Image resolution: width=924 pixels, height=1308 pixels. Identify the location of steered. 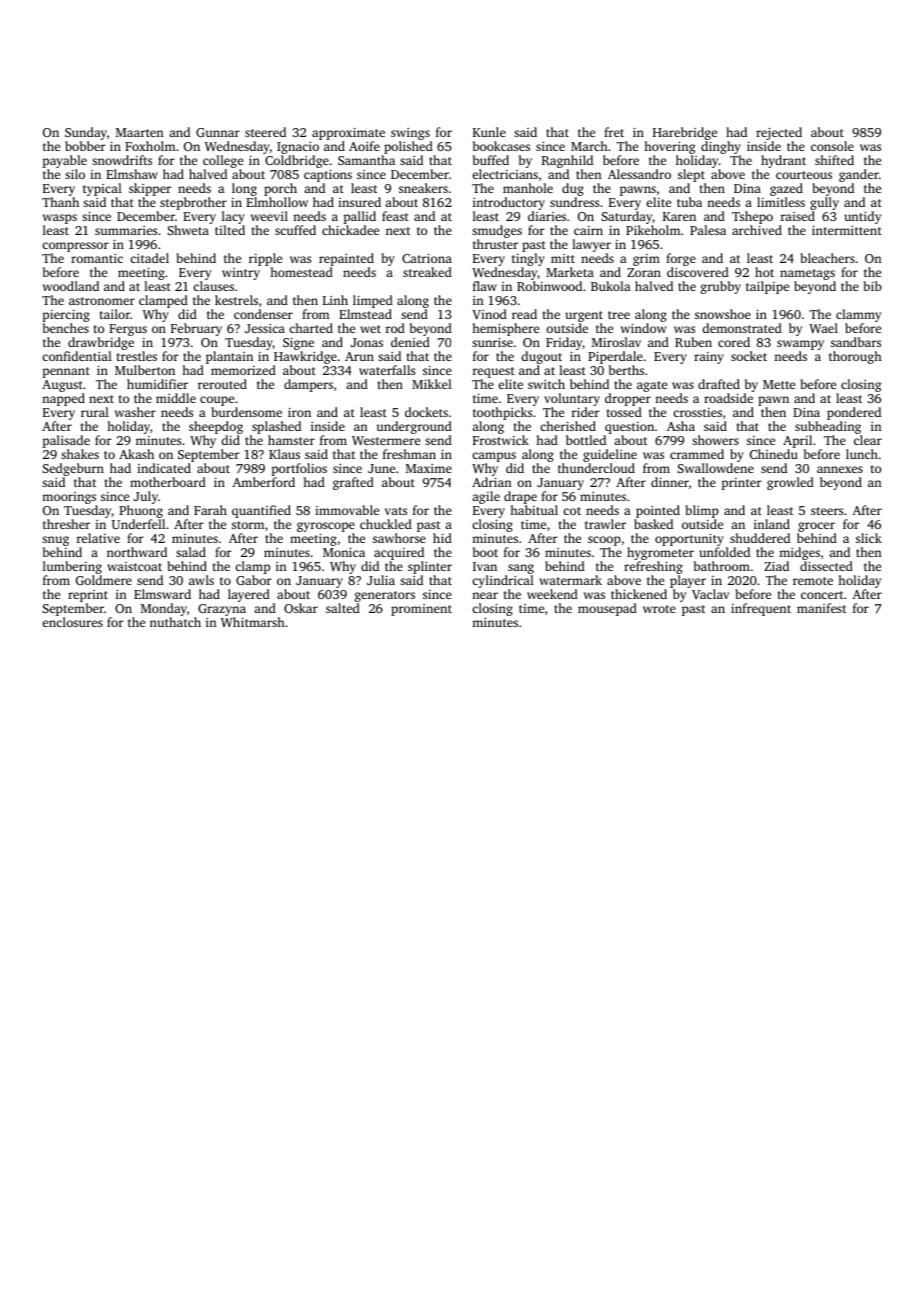
(265, 132).
